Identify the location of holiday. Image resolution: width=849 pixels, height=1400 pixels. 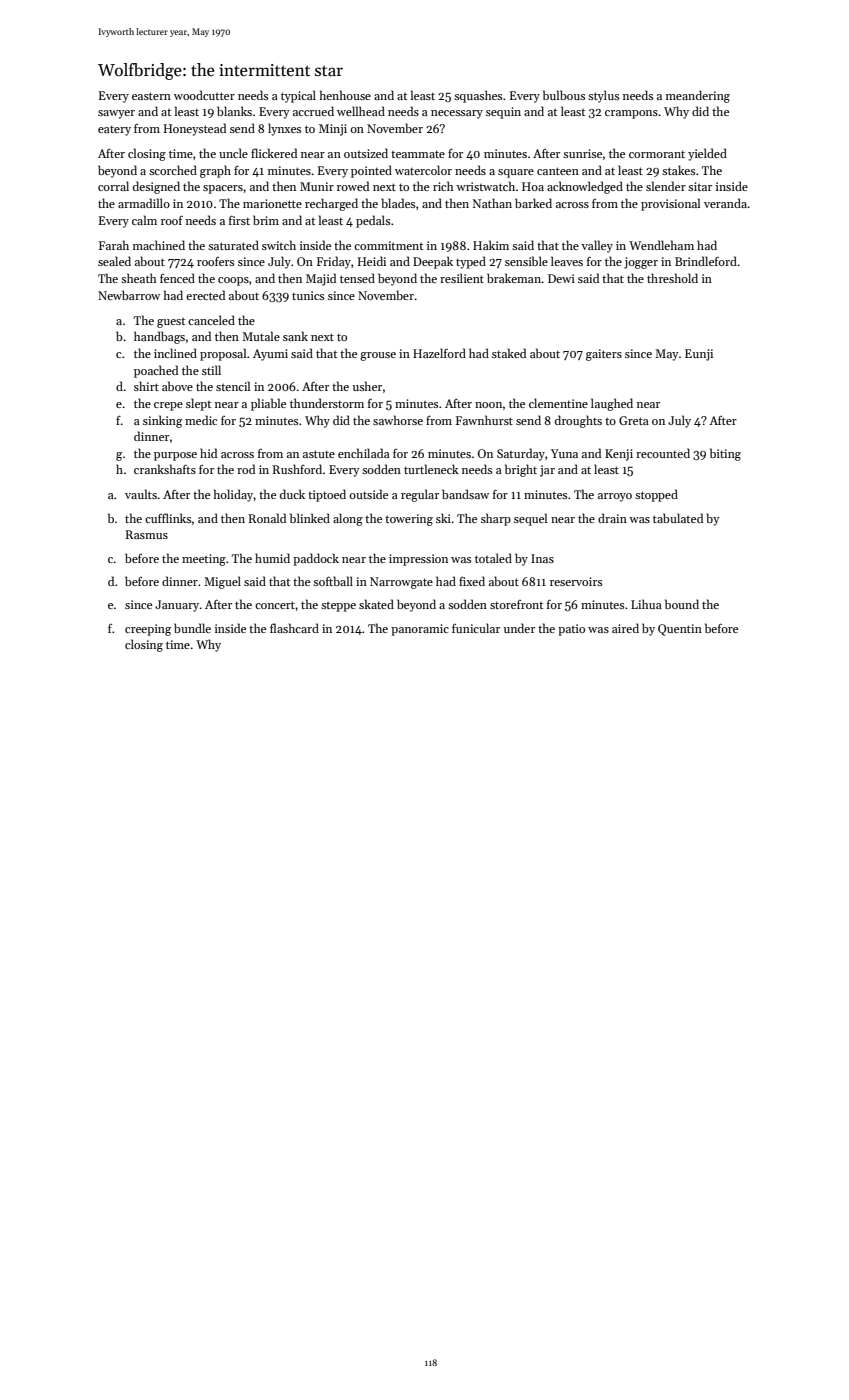
(234, 495).
